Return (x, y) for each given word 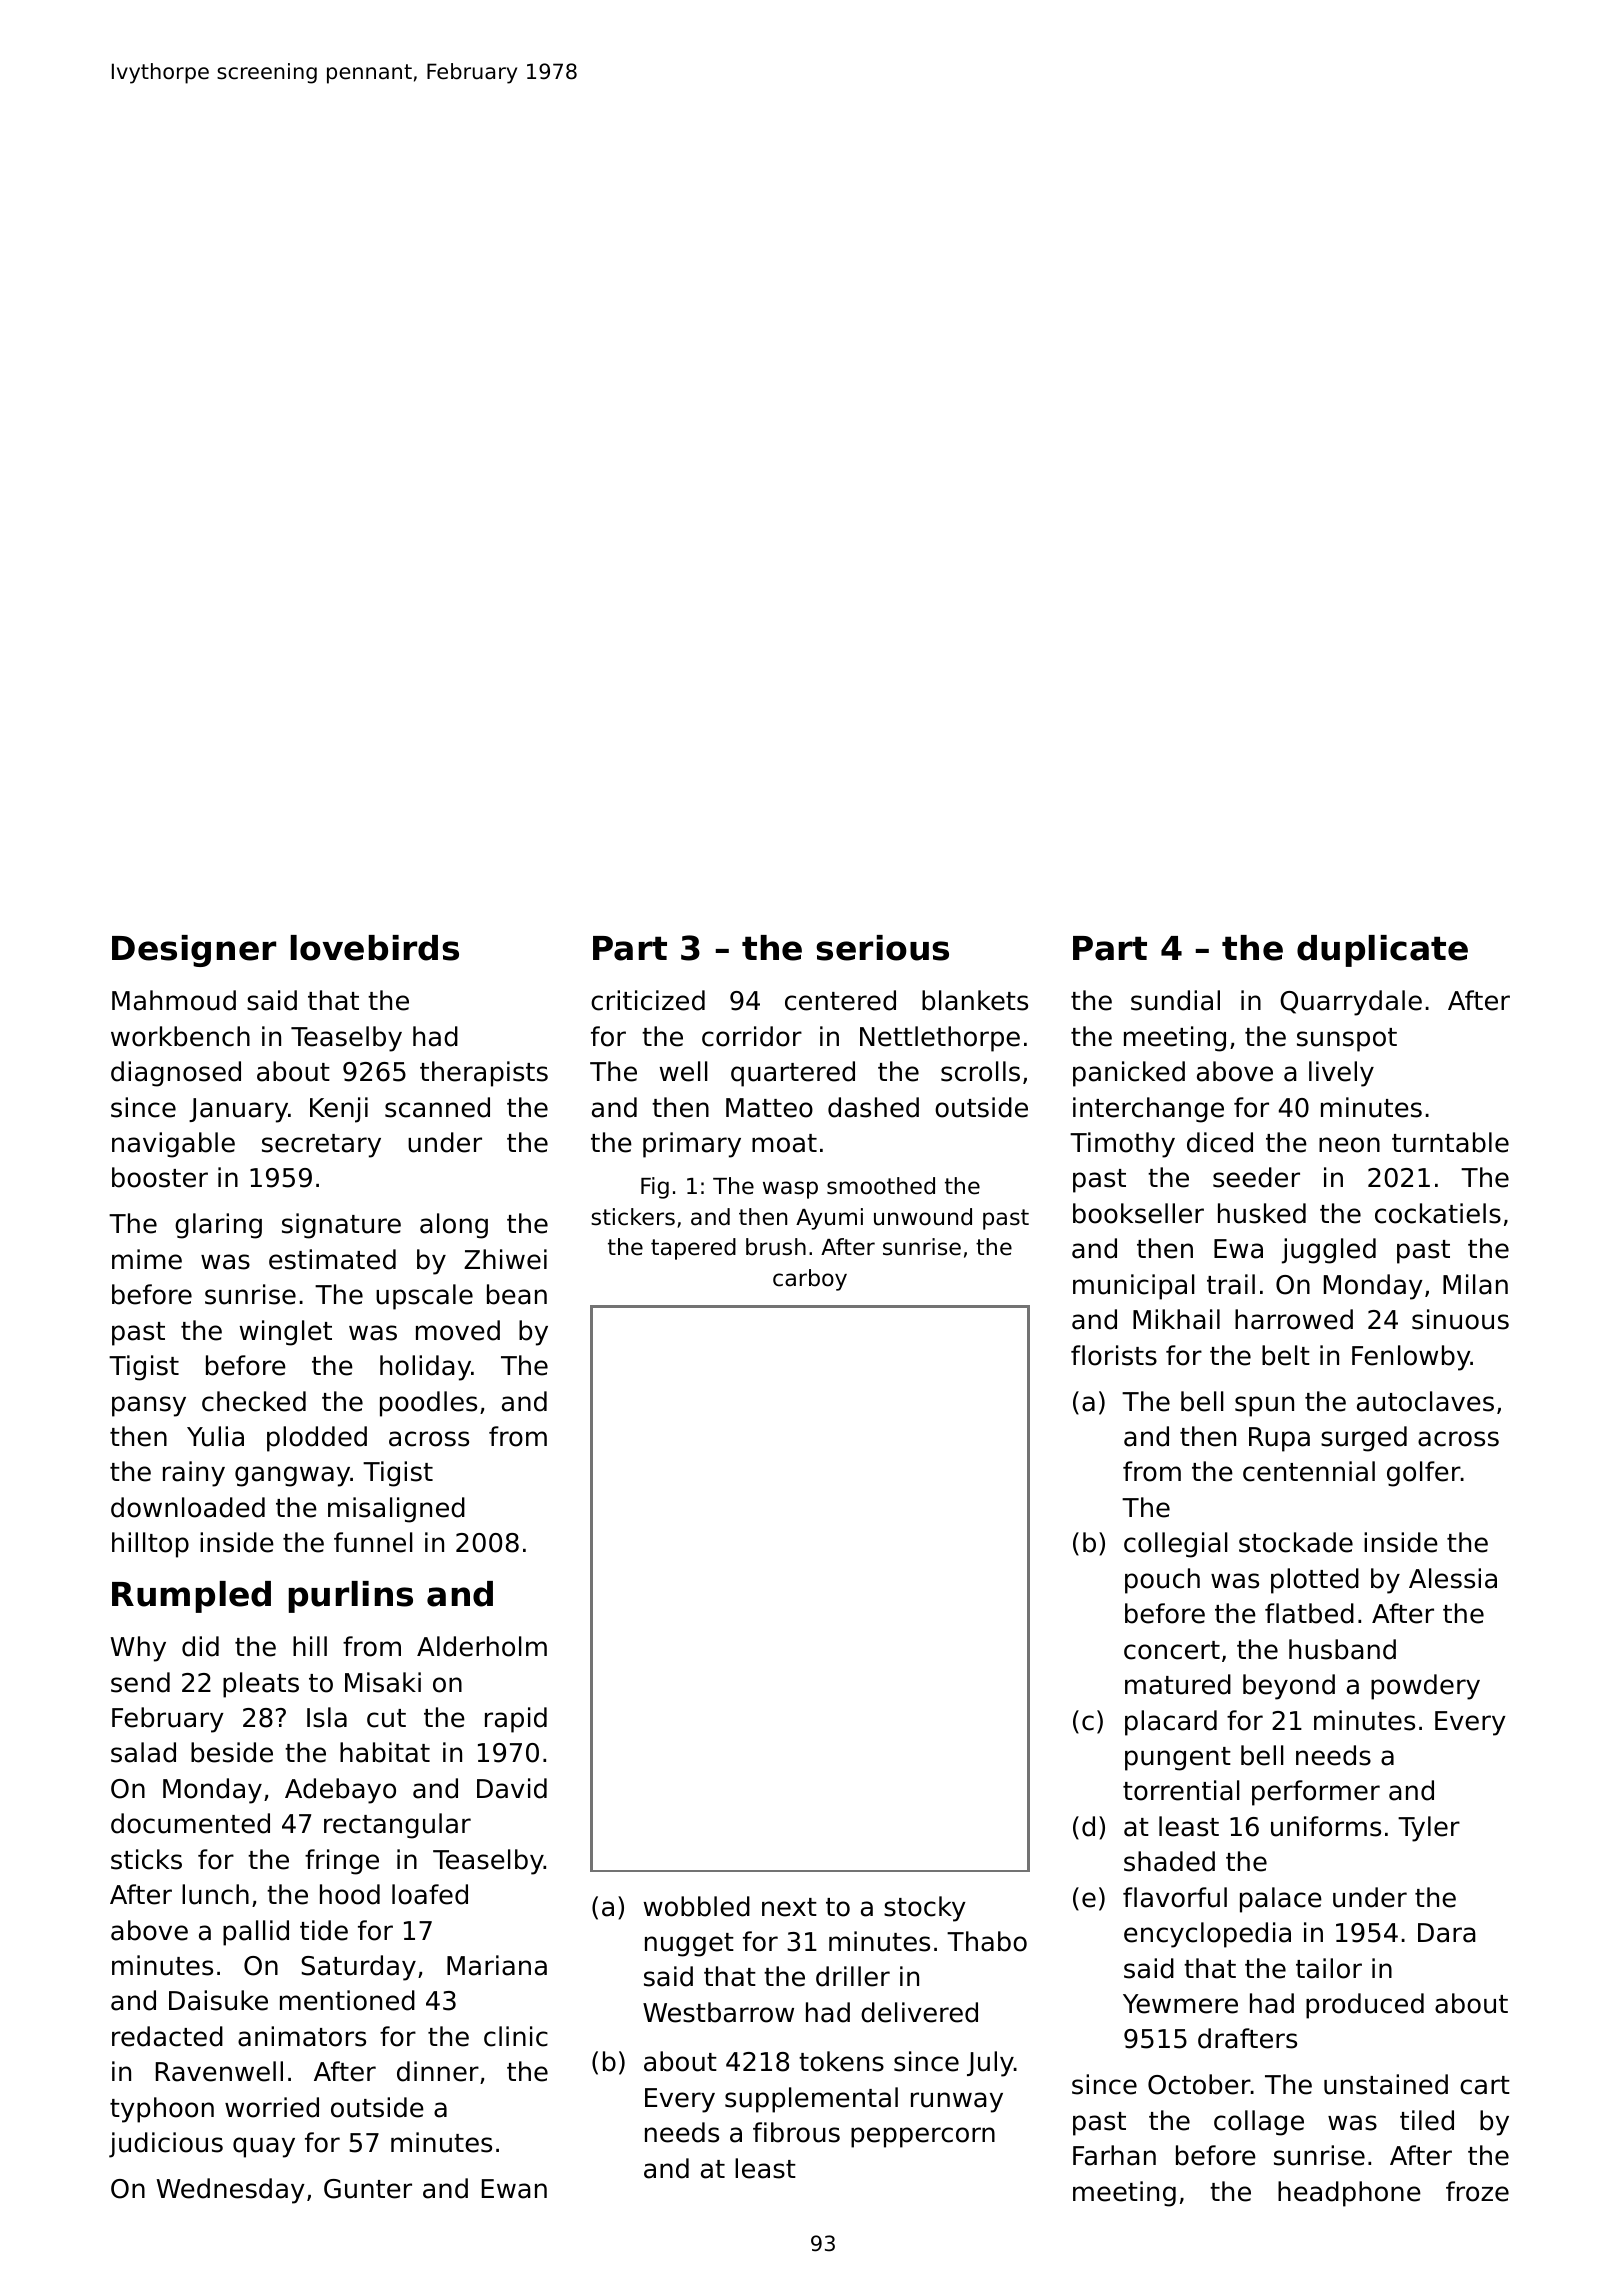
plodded (317, 1439)
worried (272, 2107)
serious (882, 948)
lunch (215, 1894)
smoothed (881, 1186)
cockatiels (1438, 1213)
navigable (173, 1145)
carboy (810, 1280)
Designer (194, 951)
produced (1365, 2006)
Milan (1475, 1284)
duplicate (1382, 951)
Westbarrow (718, 2012)
